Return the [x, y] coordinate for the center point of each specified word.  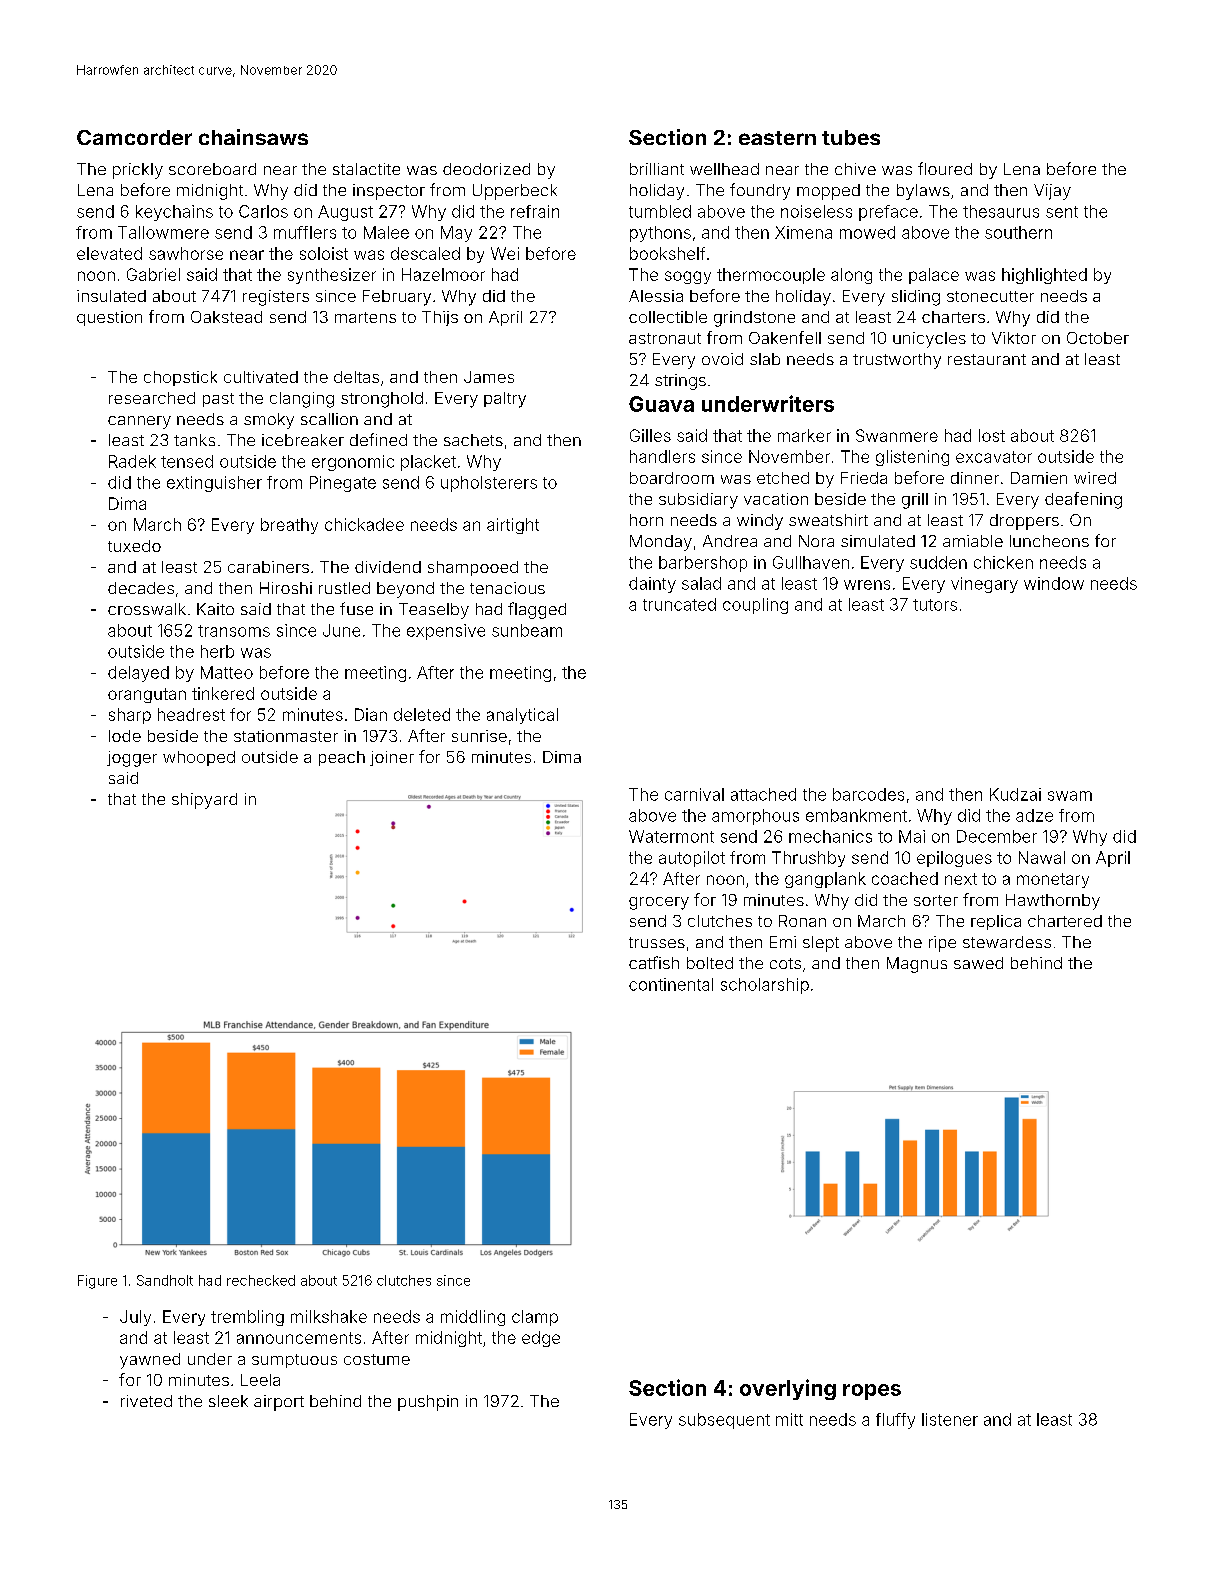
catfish [654, 962]
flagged [537, 610]
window [1054, 583]
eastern [777, 138]
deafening [1083, 500]
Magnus [917, 965]
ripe [942, 944]
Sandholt [165, 1280]
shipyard [204, 801]
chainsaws [253, 137]
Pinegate [343, 484]
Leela [260, 1380]
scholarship [765, 986]
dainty [652, 585]
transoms [234, 631]
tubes [851, 137]
